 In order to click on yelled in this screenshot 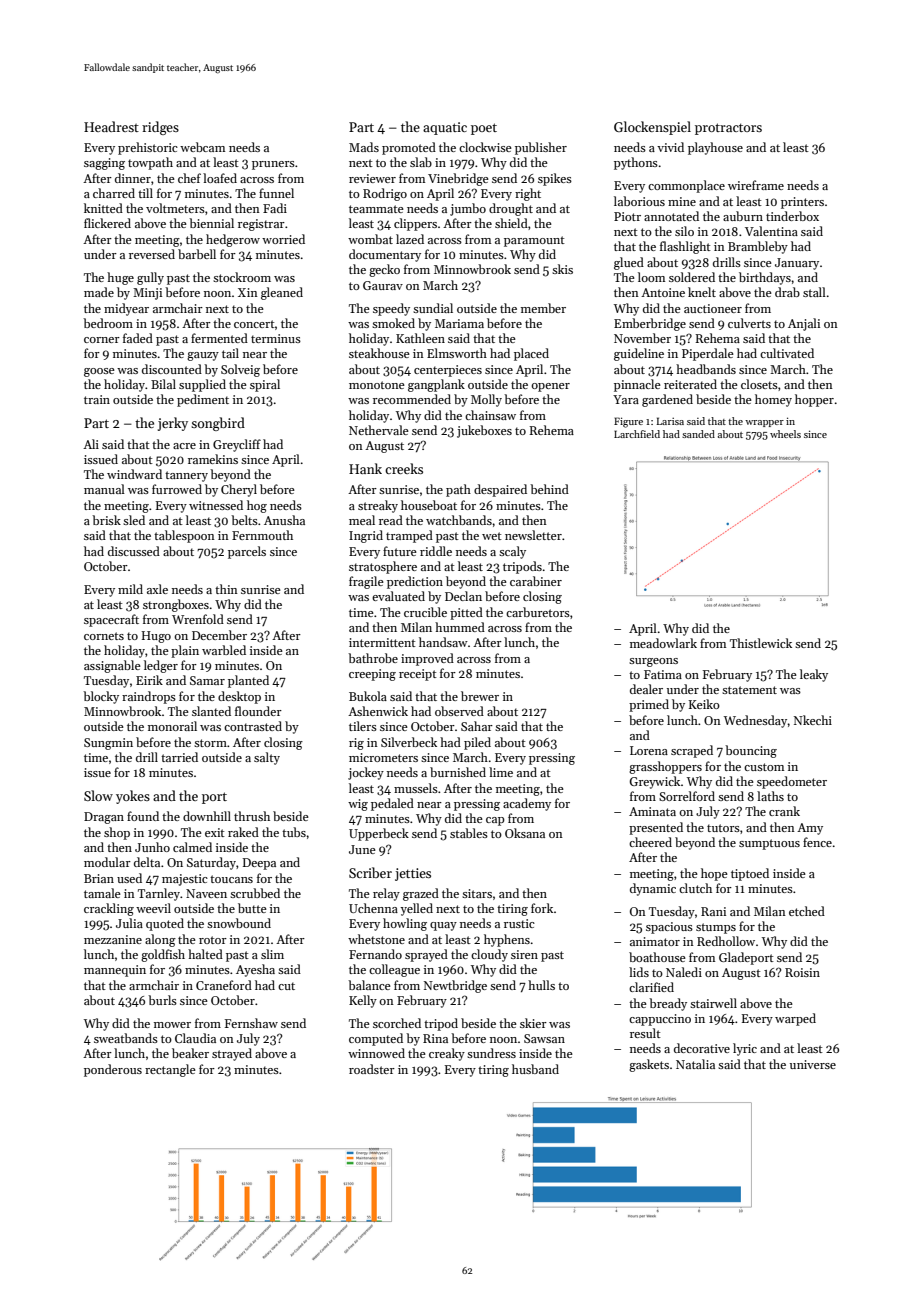, I will do `click(416, 909)`.
